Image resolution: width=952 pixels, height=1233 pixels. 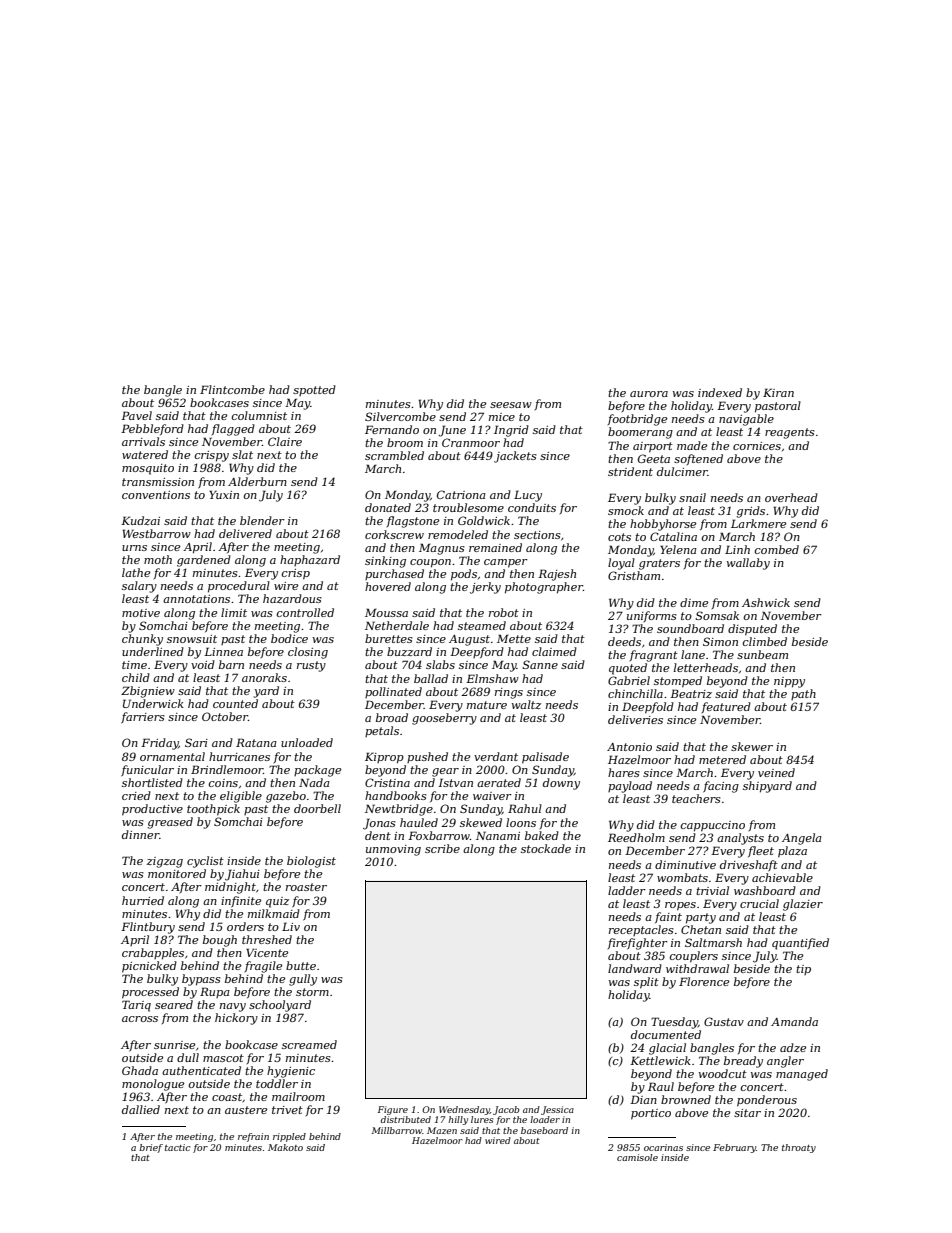 What do you see at coordinates (458, 1120) in the screenshot?
I see `hilly` at bounding box center [458, 1120].
